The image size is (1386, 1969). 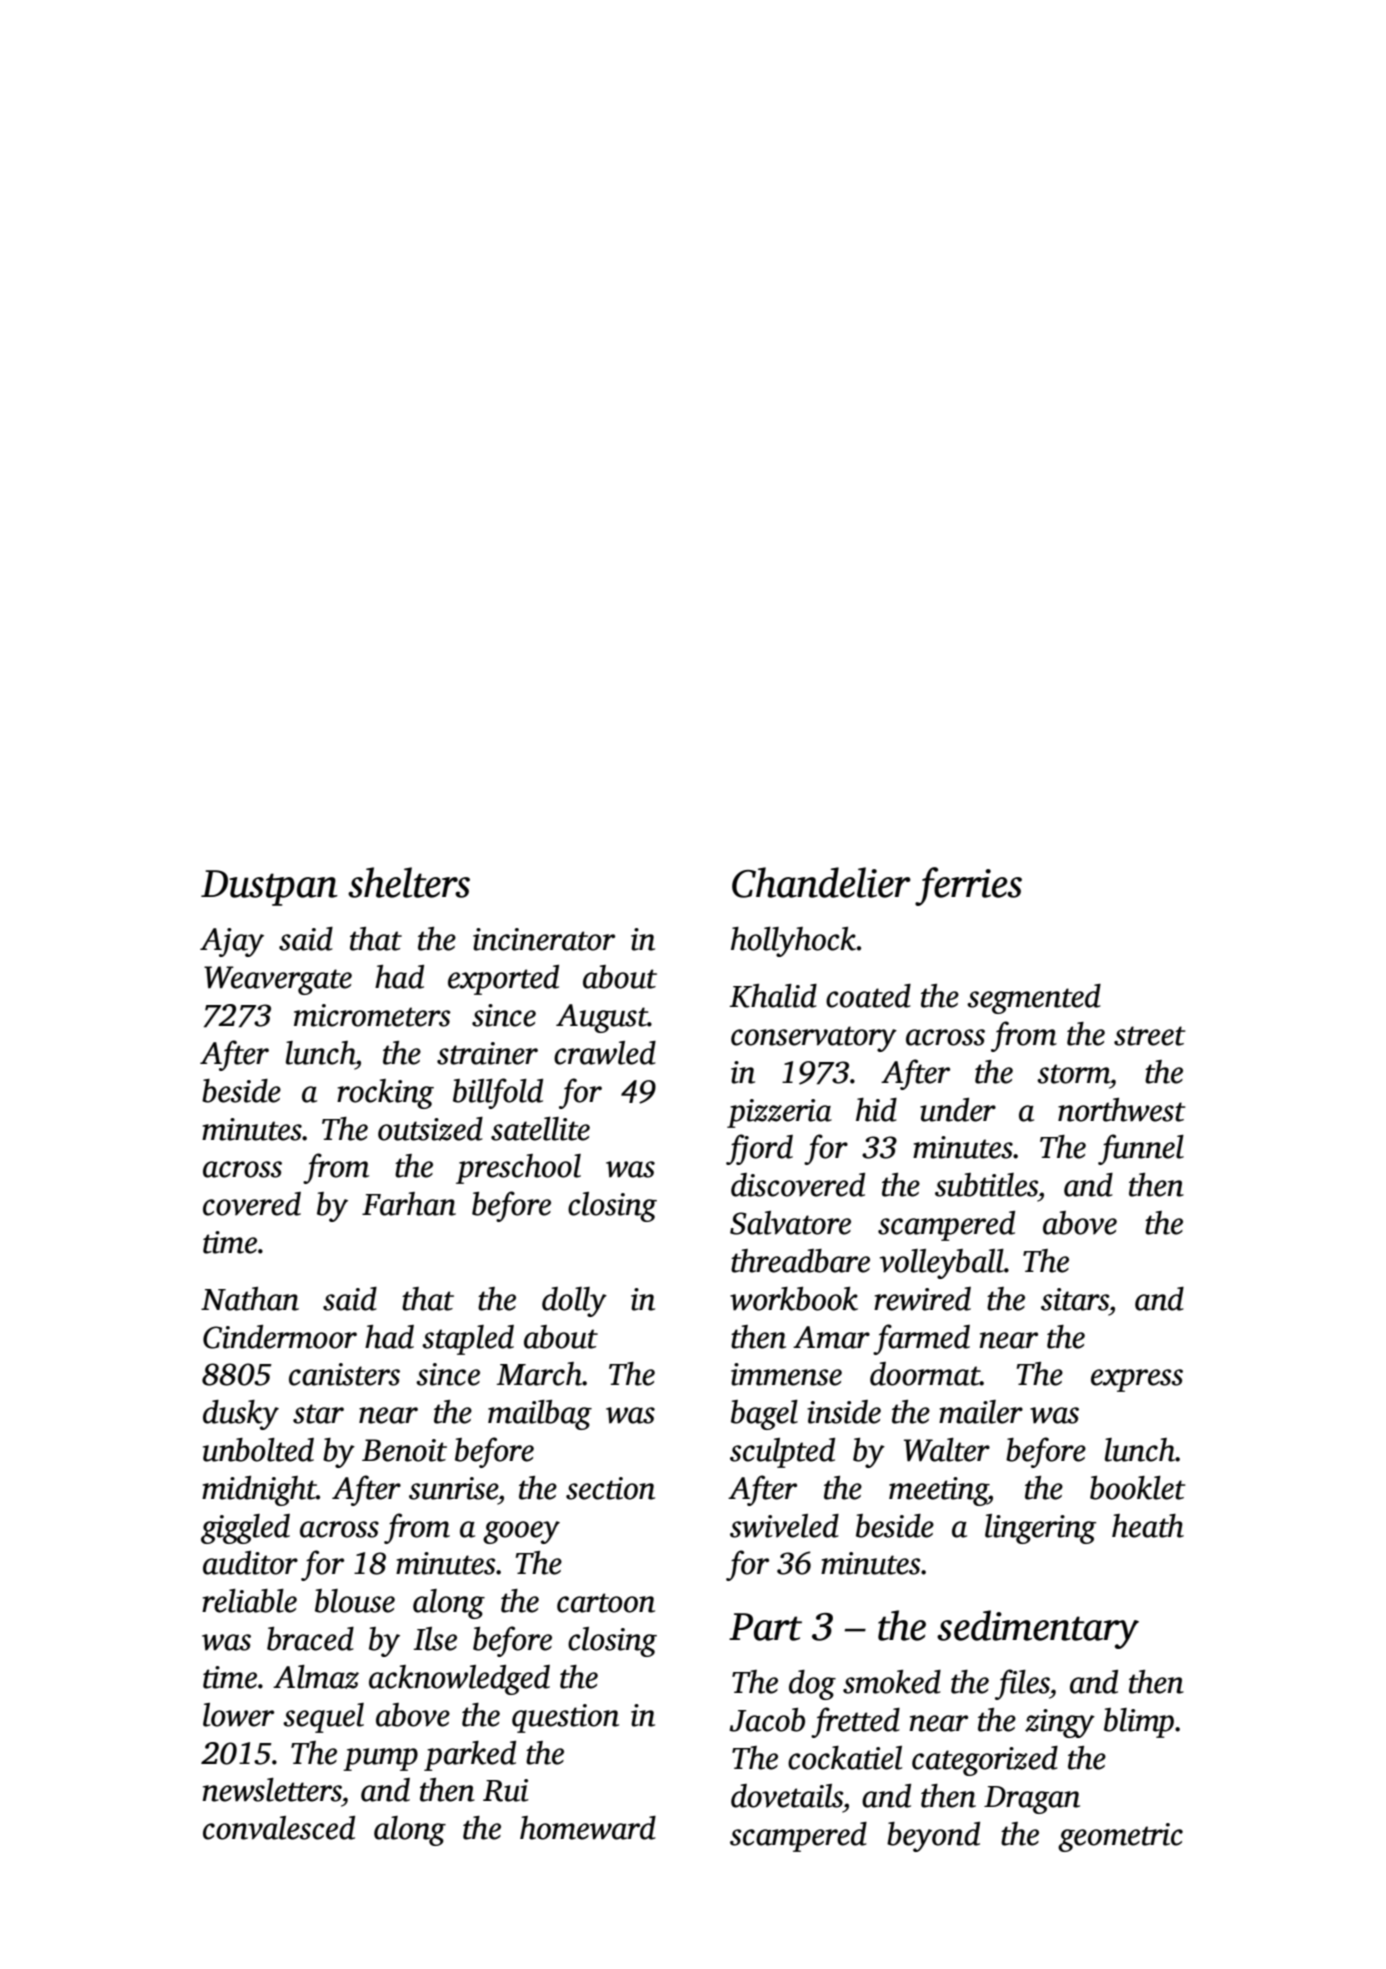 What do you see at coordinates (1038, 1629) in the document?
I see `sedimentary` at bounding box center [1038, 1629].
